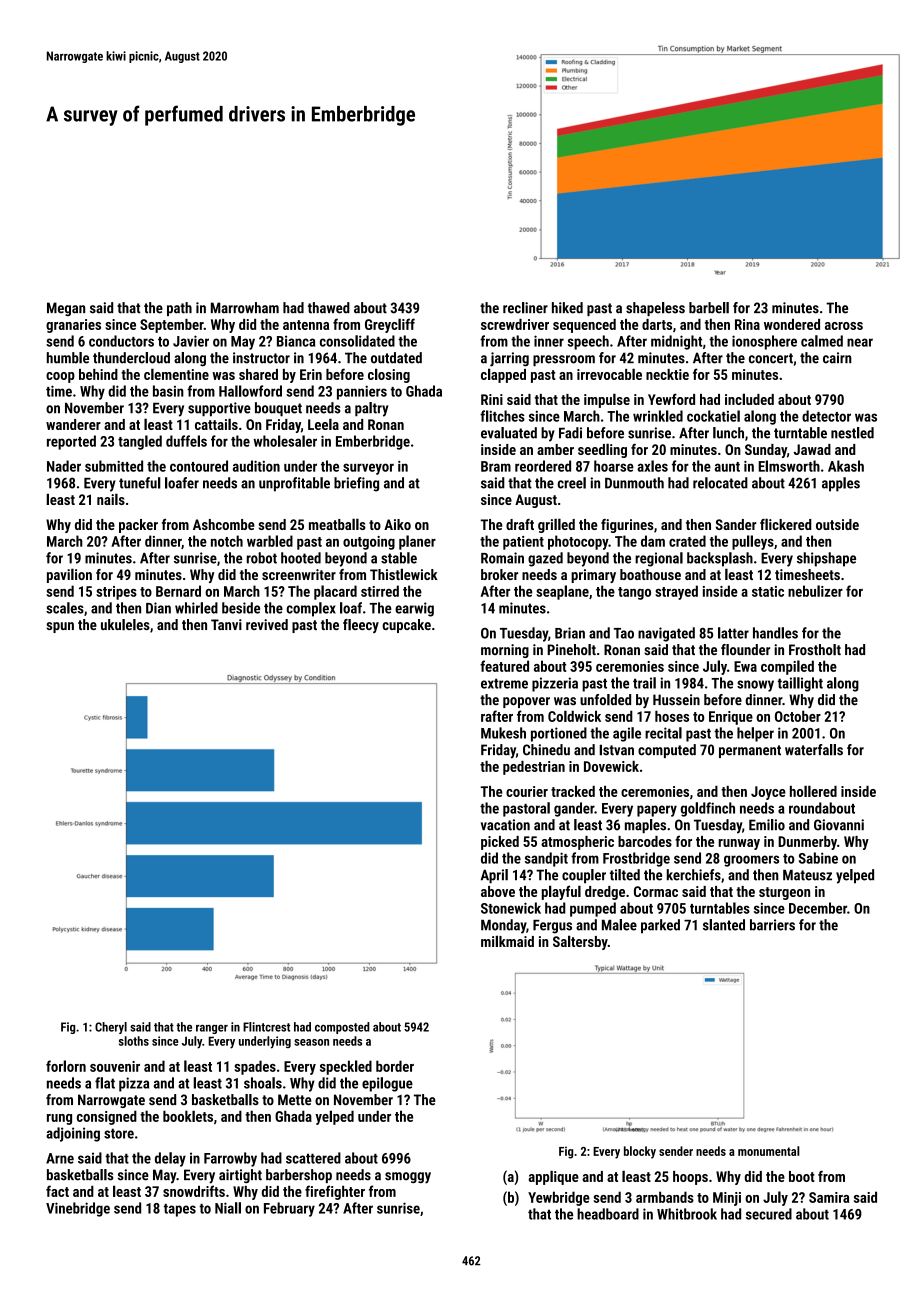 This screenshot has width=924, height=1308. Describe the element at coordinates (329, 308) in the screenshot. I see `thawed` at that location.
